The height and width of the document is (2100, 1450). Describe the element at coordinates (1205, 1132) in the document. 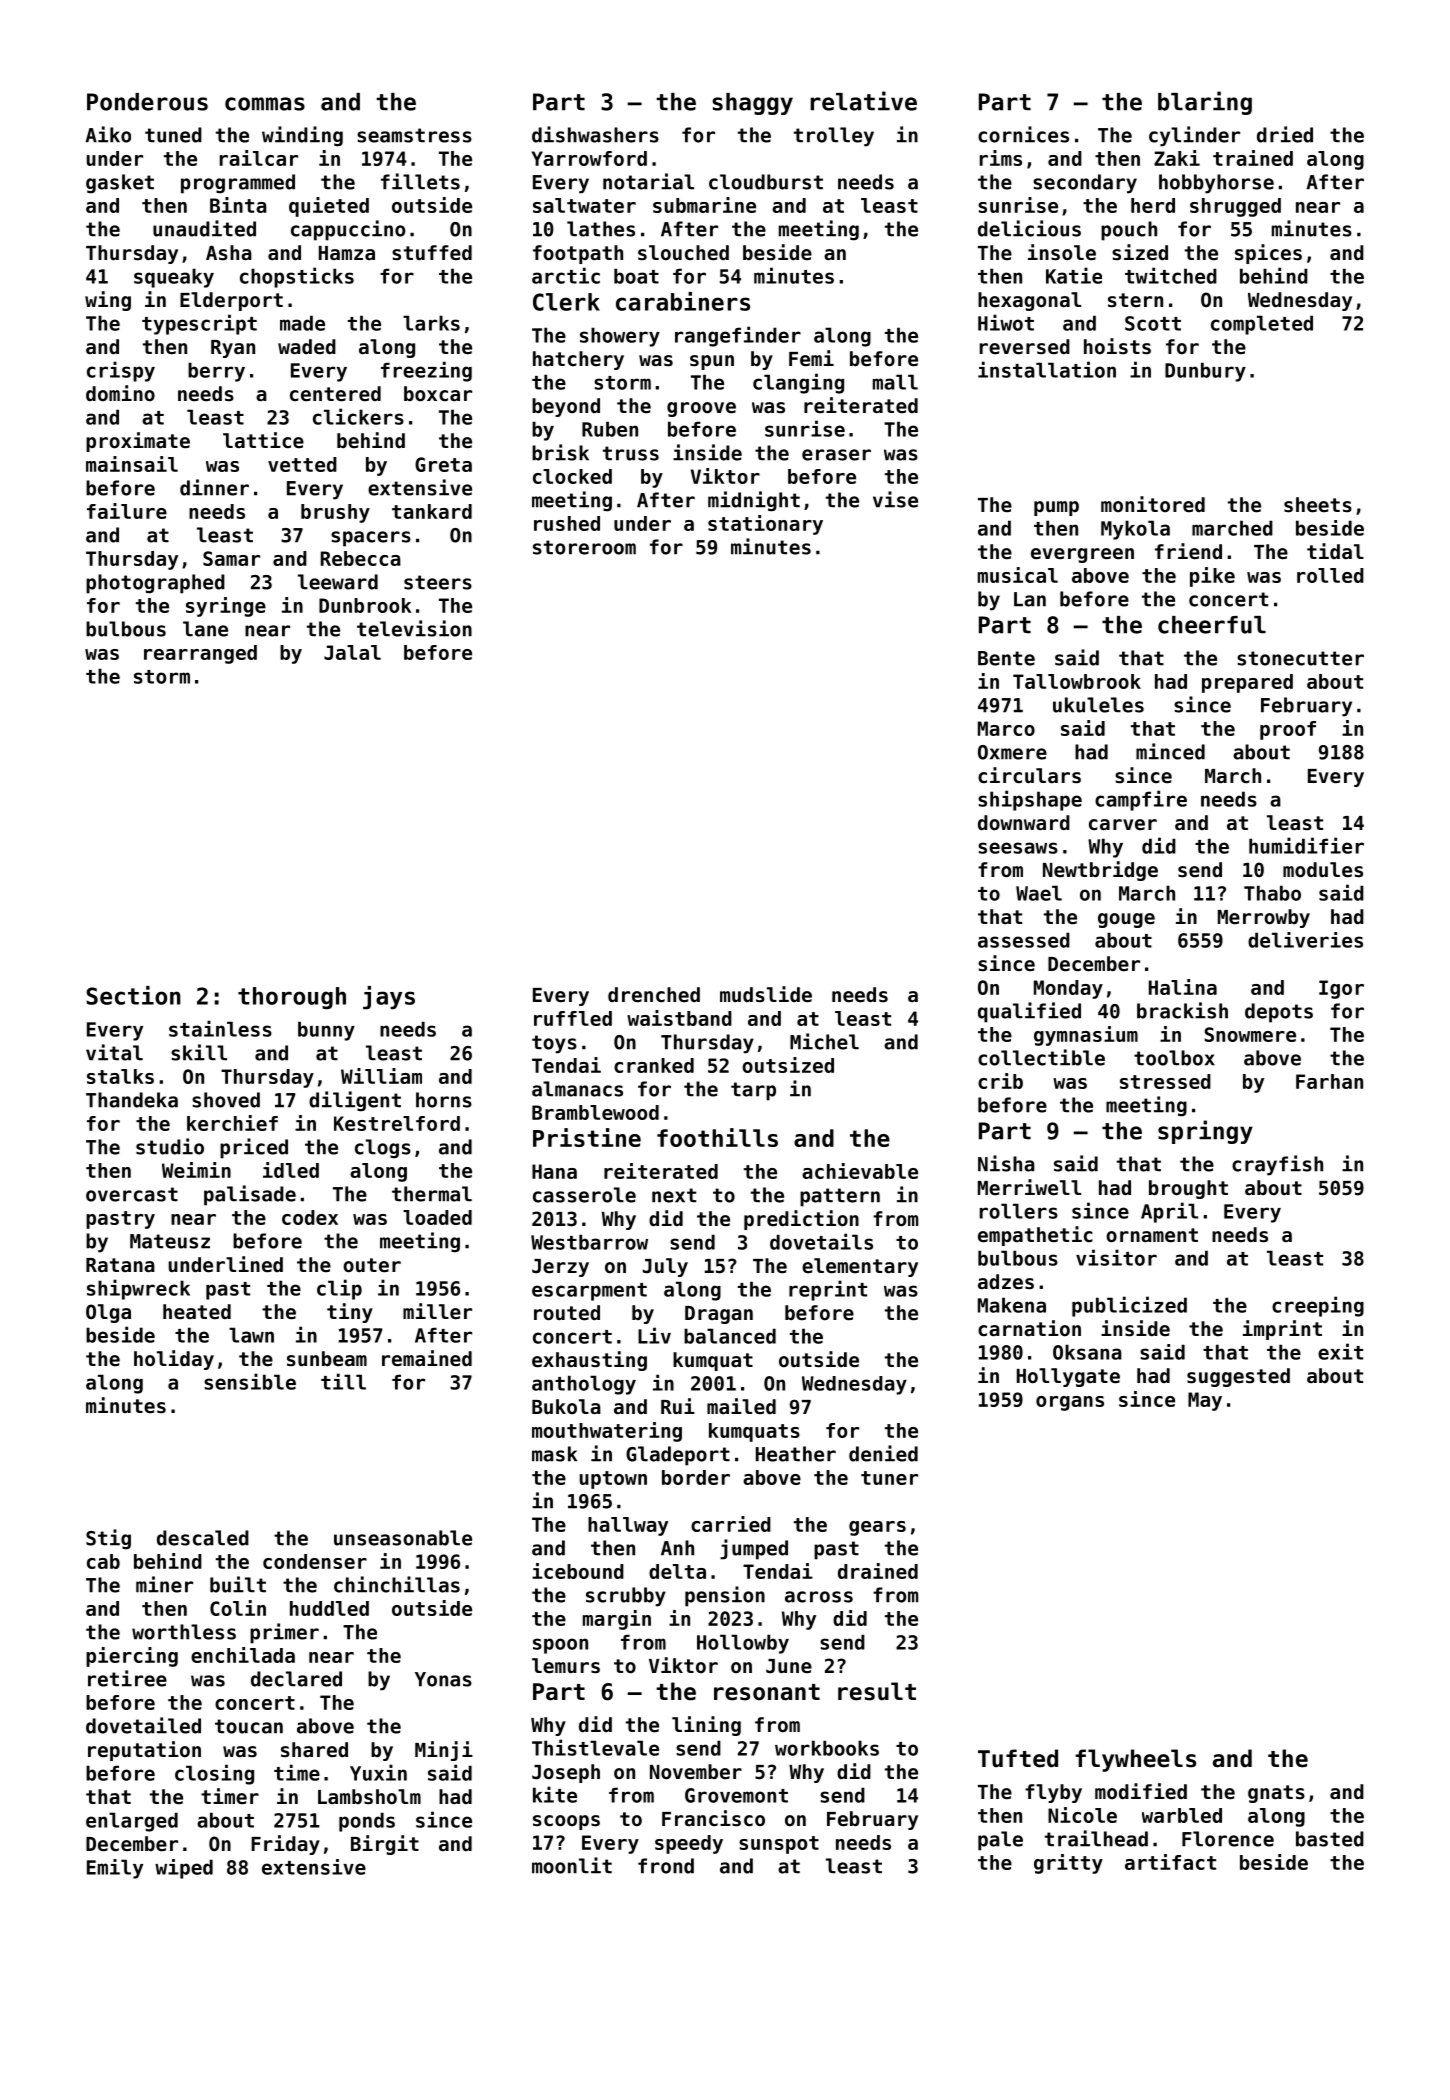

I see `springy` at that location.
